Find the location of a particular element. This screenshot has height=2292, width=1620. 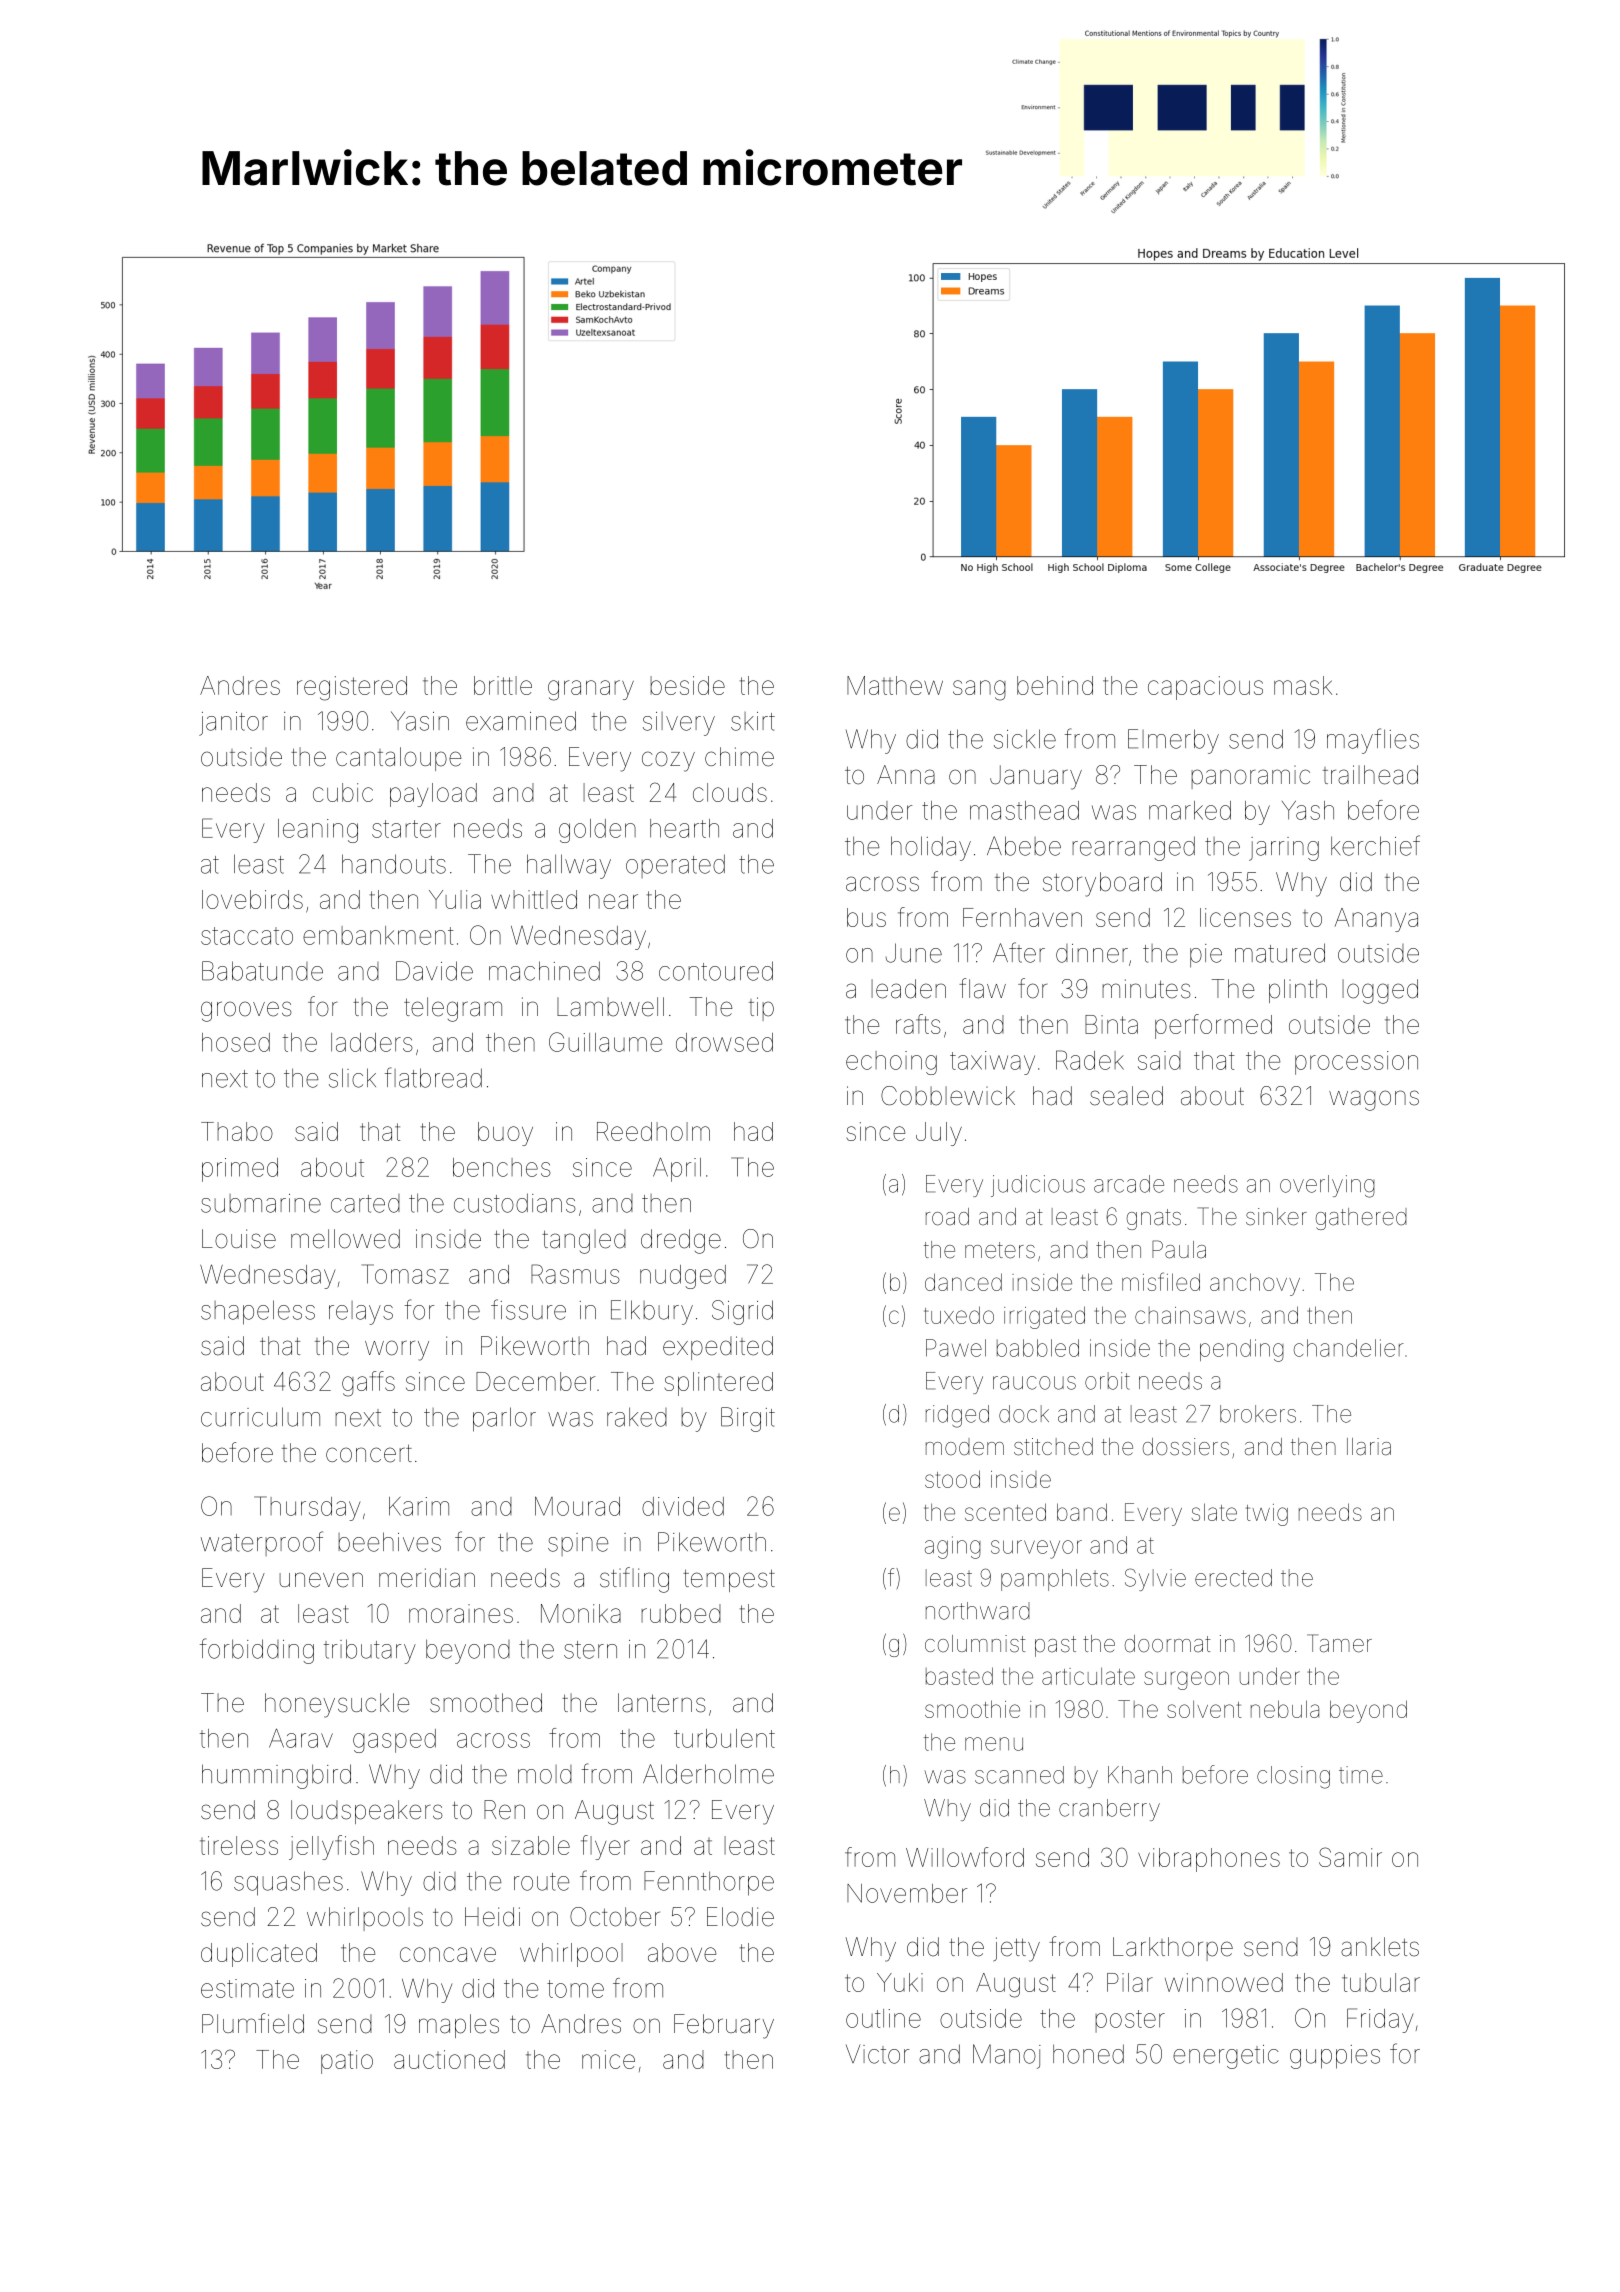

Yash is located at coordinates (1308, 810).
